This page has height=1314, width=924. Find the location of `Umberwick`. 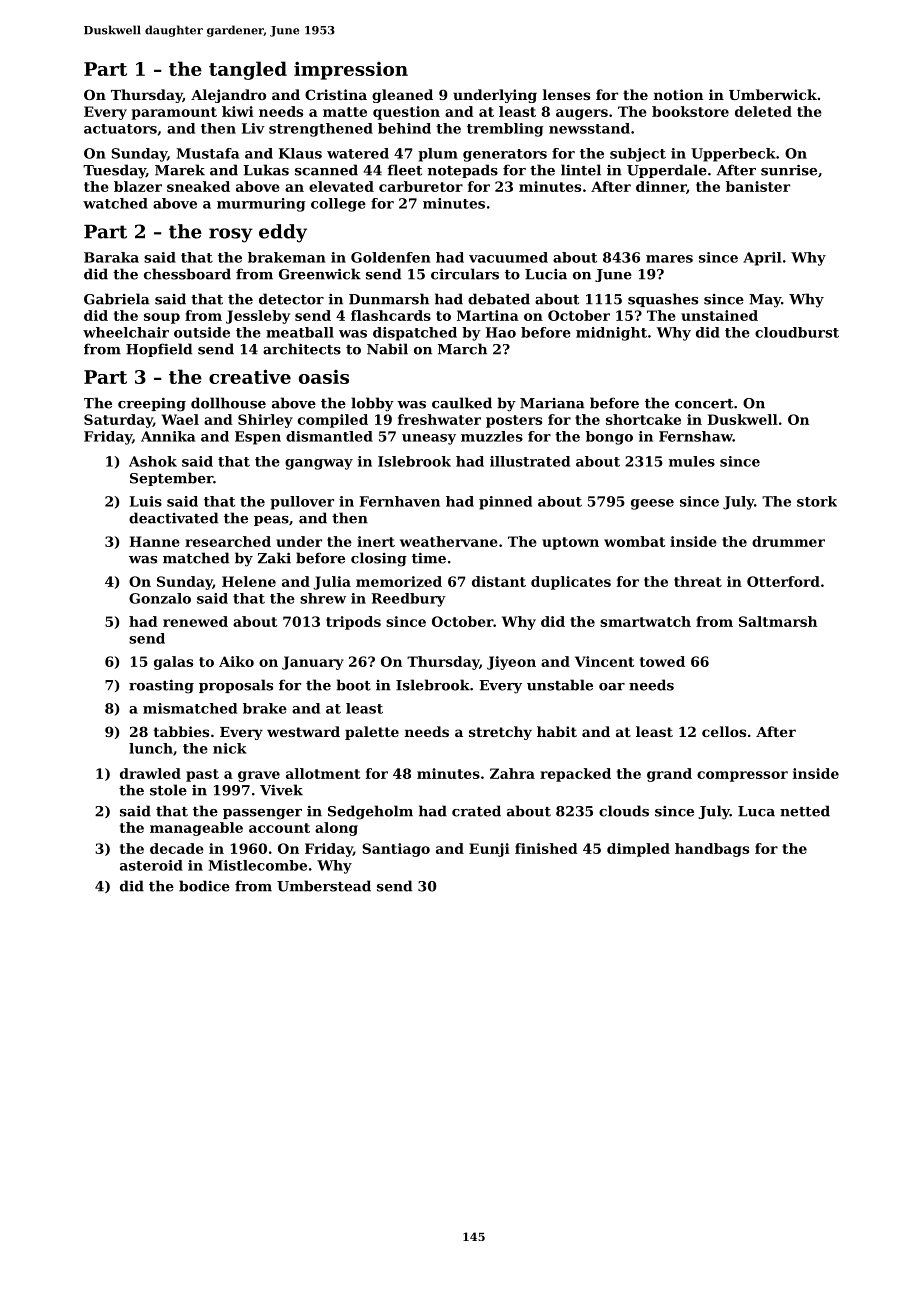

Umberwick is located at coordinates (773, 94).
